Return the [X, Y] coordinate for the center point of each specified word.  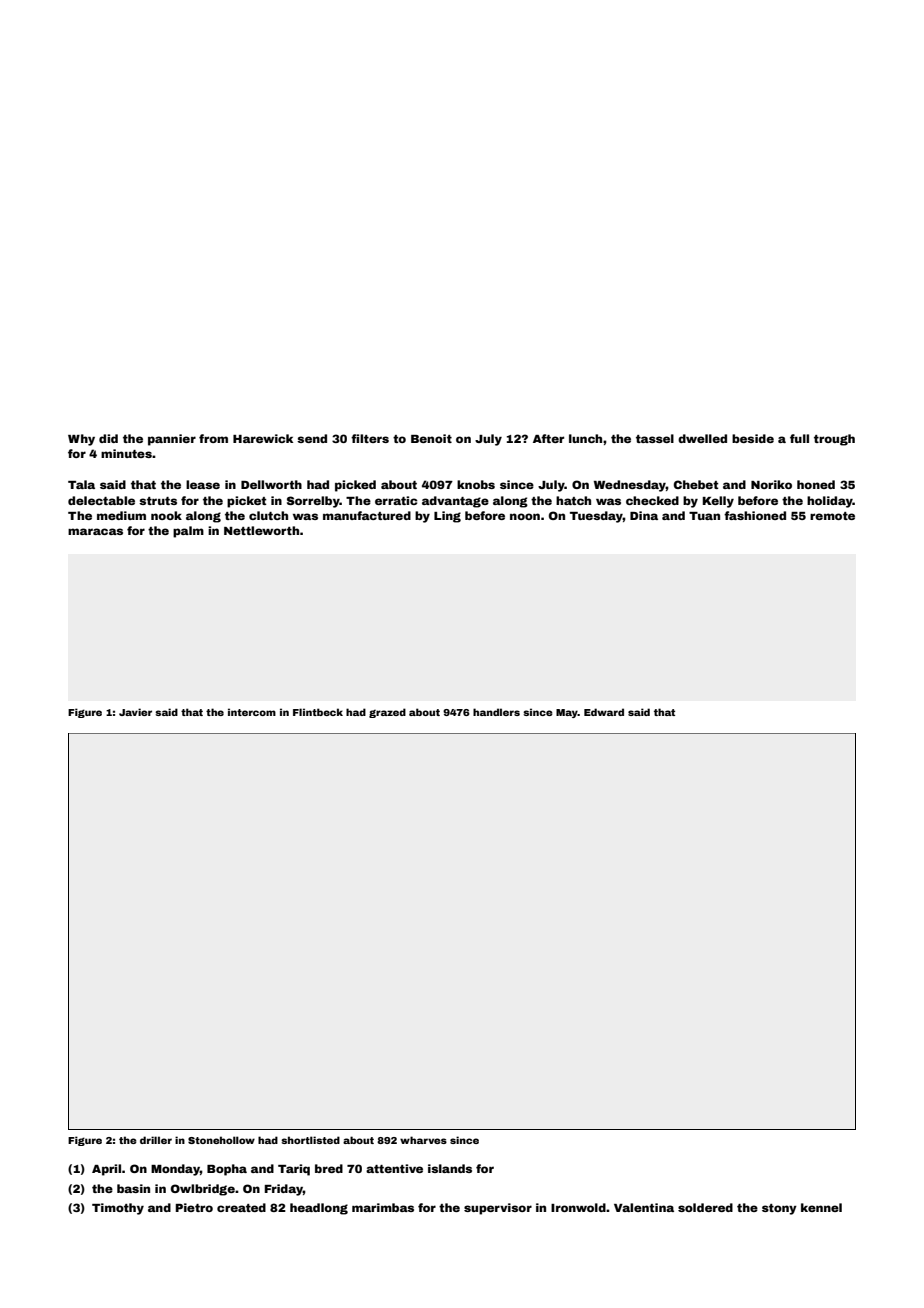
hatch [573, 500]
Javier [135, 712]
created [241, 1207]
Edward [604, 712]
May [567, 713]
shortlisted [310, 1140]
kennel [821, 1207]
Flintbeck [318, 712]
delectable [101, 500]
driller [156, 1140]
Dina [644, 515]
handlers [496, 712]
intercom [252, 712]
